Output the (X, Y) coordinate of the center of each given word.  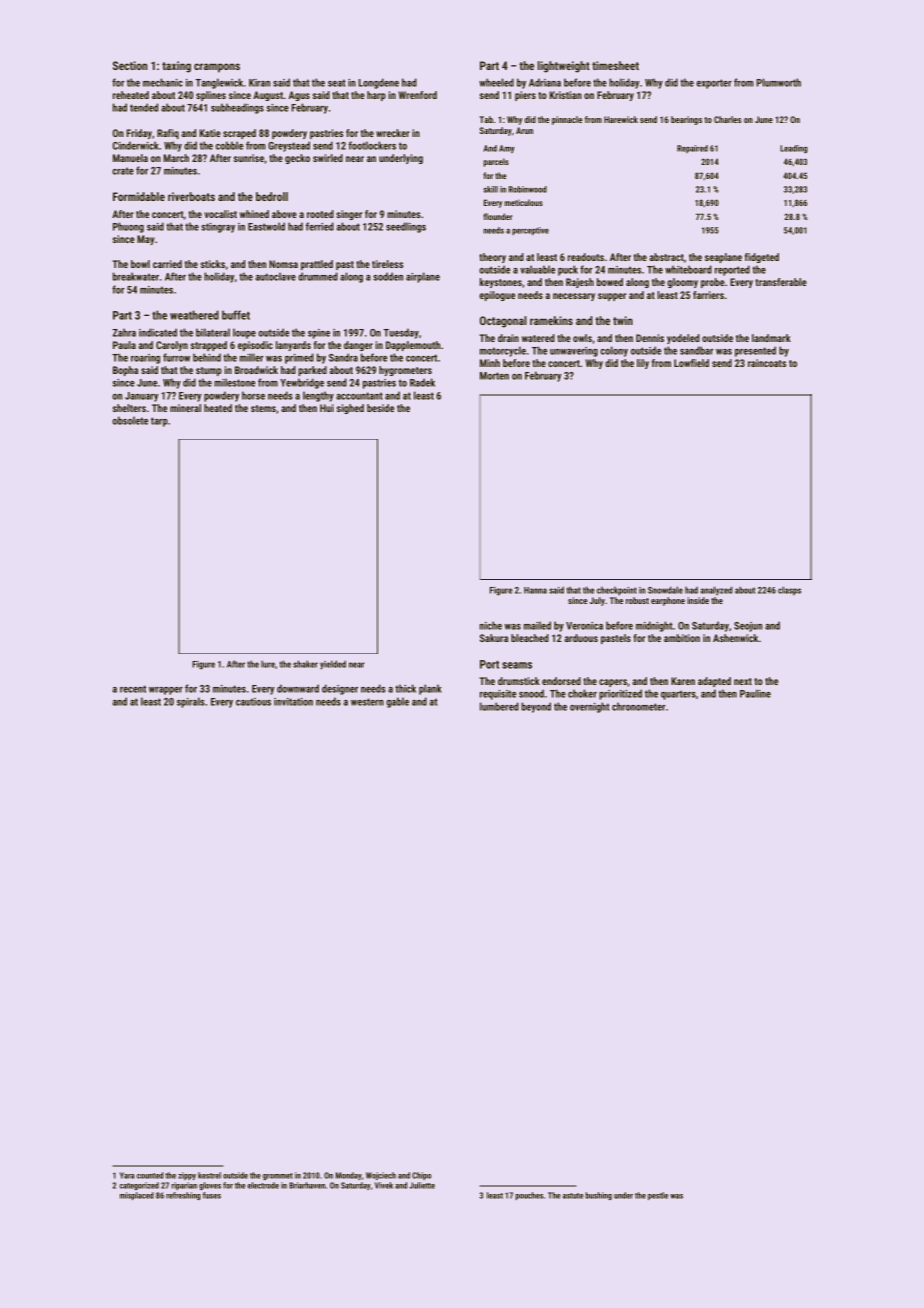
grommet (278, 1176)
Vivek (384, 1185)
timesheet (615, 65)
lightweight (564, 67)
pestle (658, 1196)
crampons (217, 68)
